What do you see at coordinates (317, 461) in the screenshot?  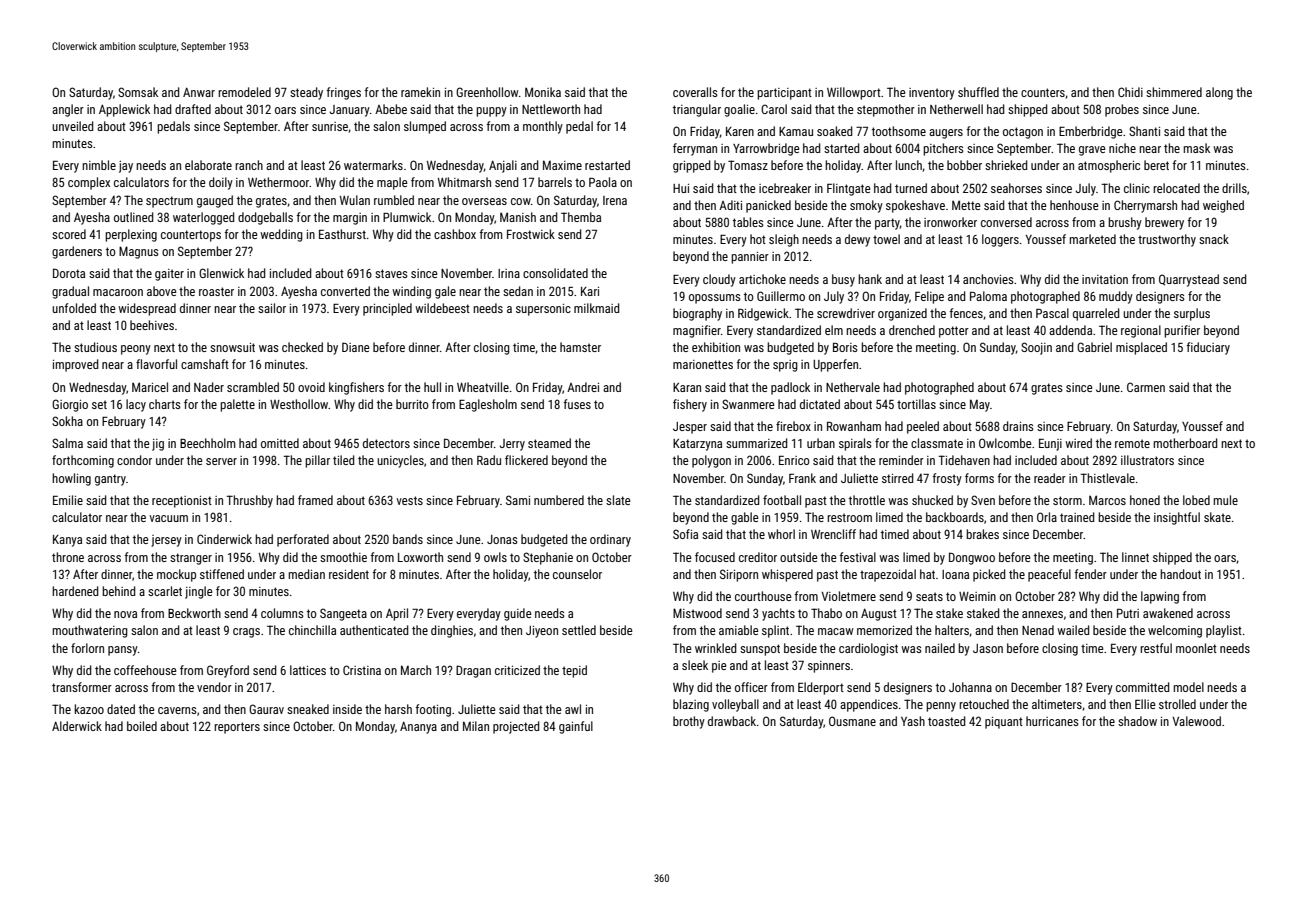 I see `pillar` at bounding box center [317, 461].
